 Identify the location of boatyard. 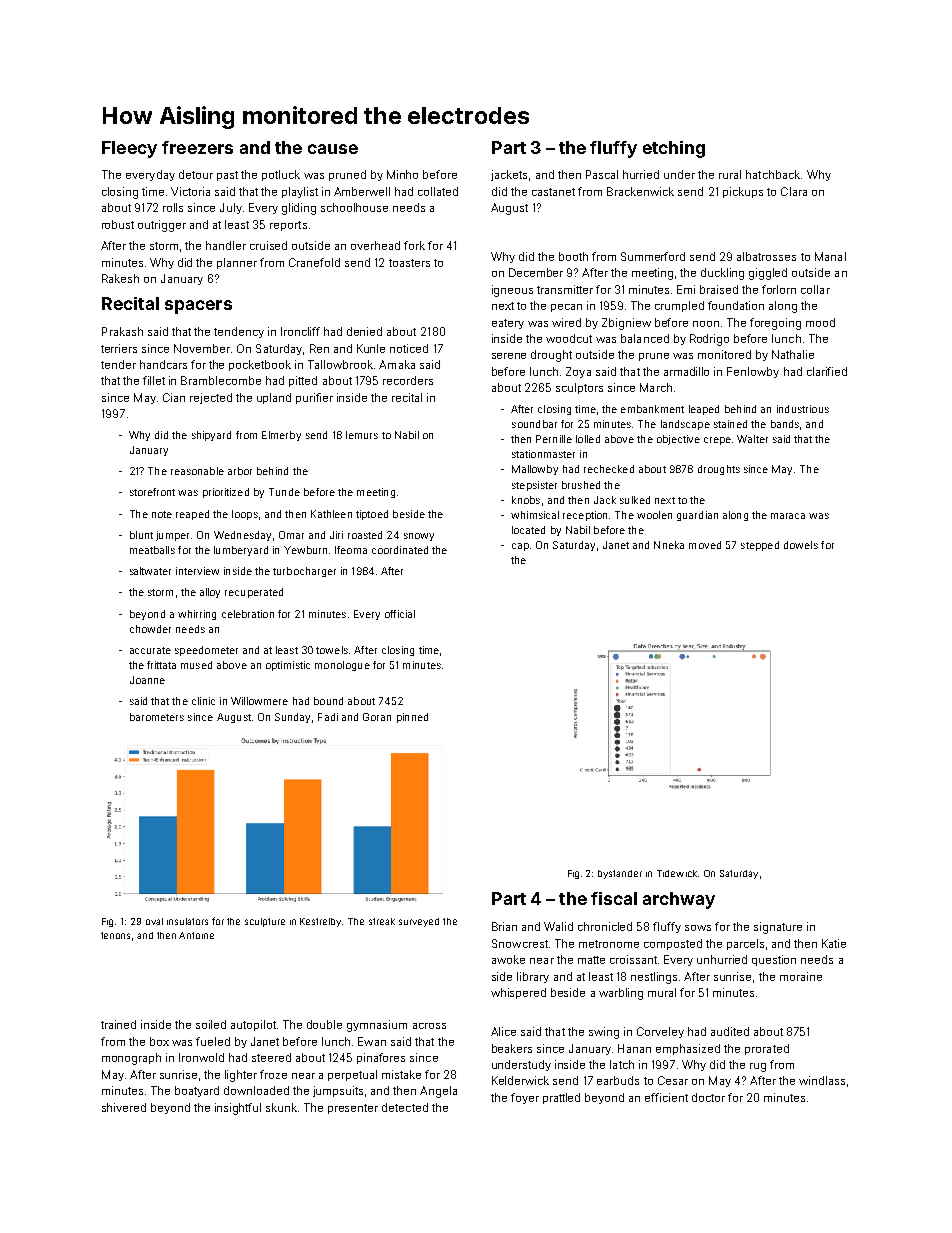
(197, 1091).
